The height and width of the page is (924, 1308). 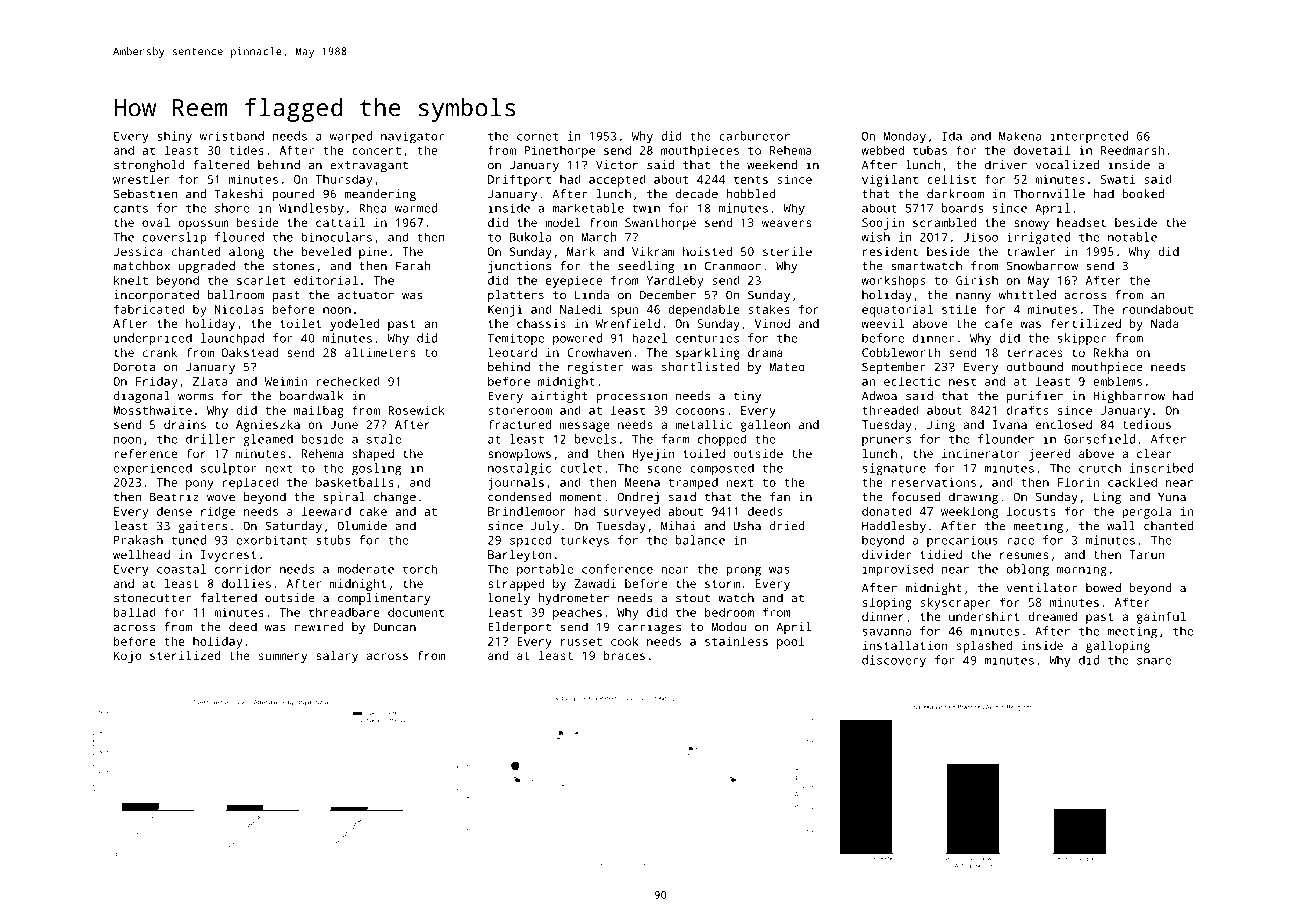 What do you see at coordinates (384, 599) in the page?
I see `complimentary` at bounding box center [384, 599].
